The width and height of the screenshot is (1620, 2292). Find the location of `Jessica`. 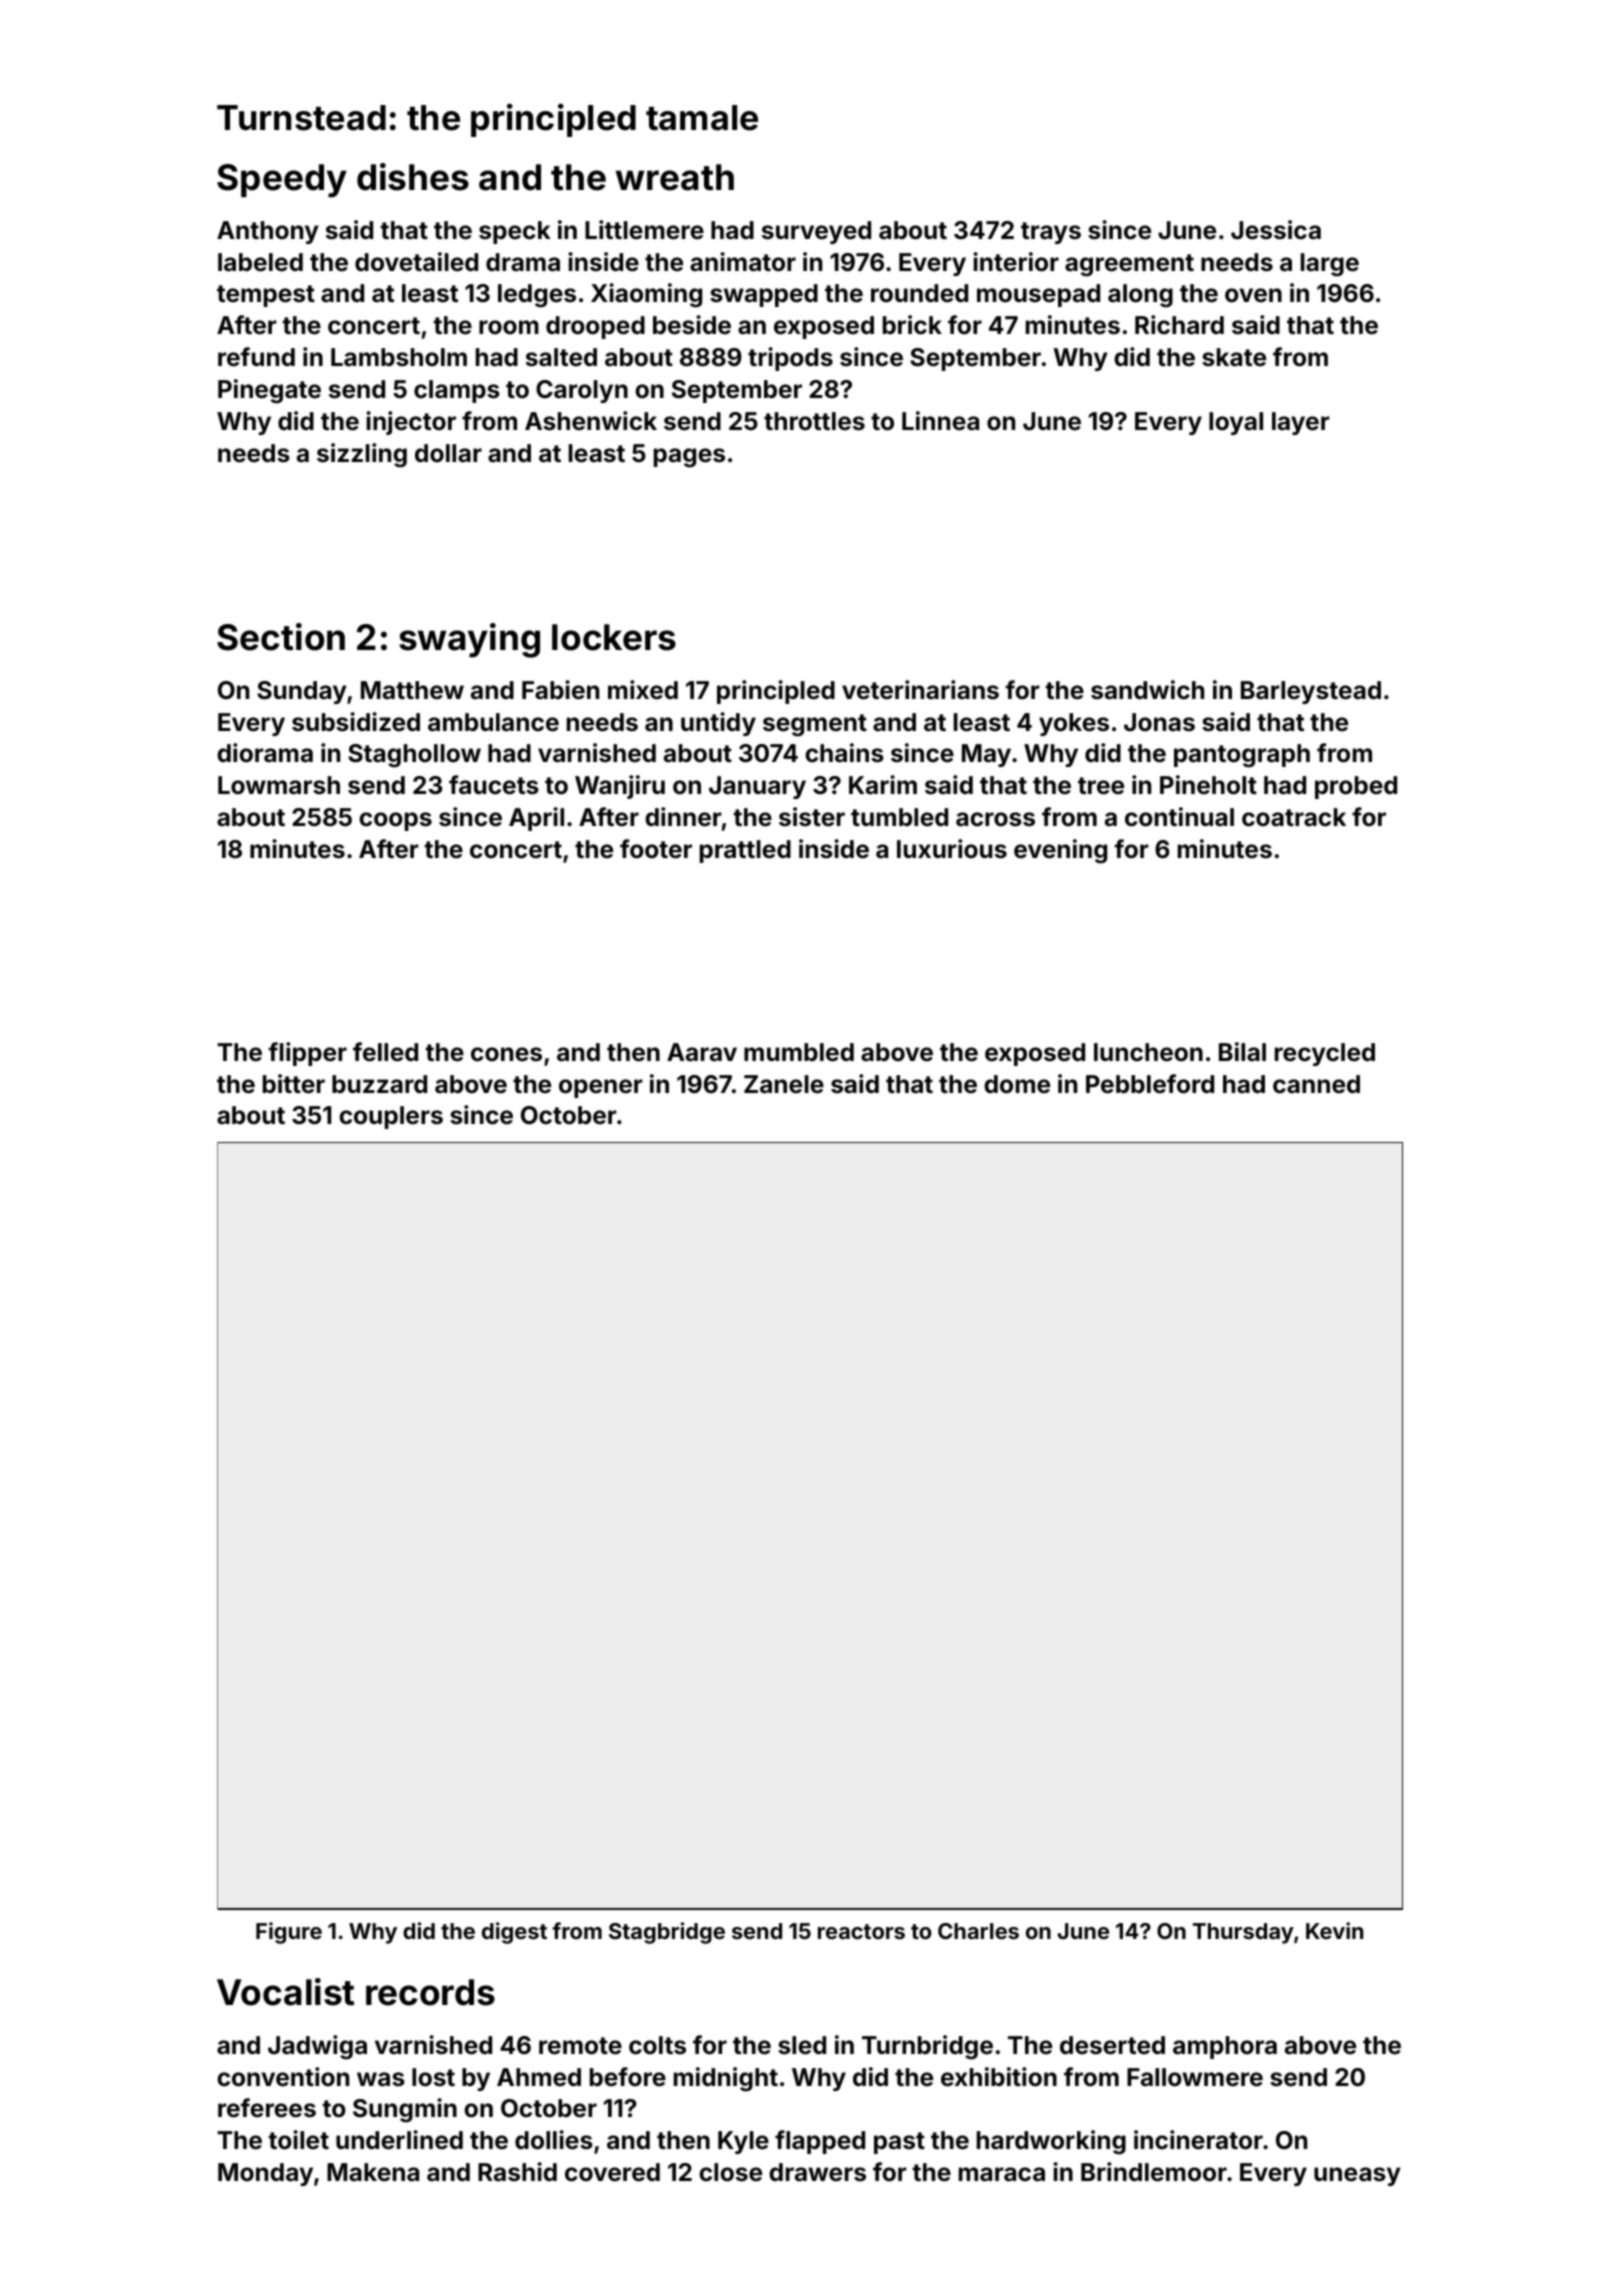

Jessica is located at coordinates (1276, 230).
